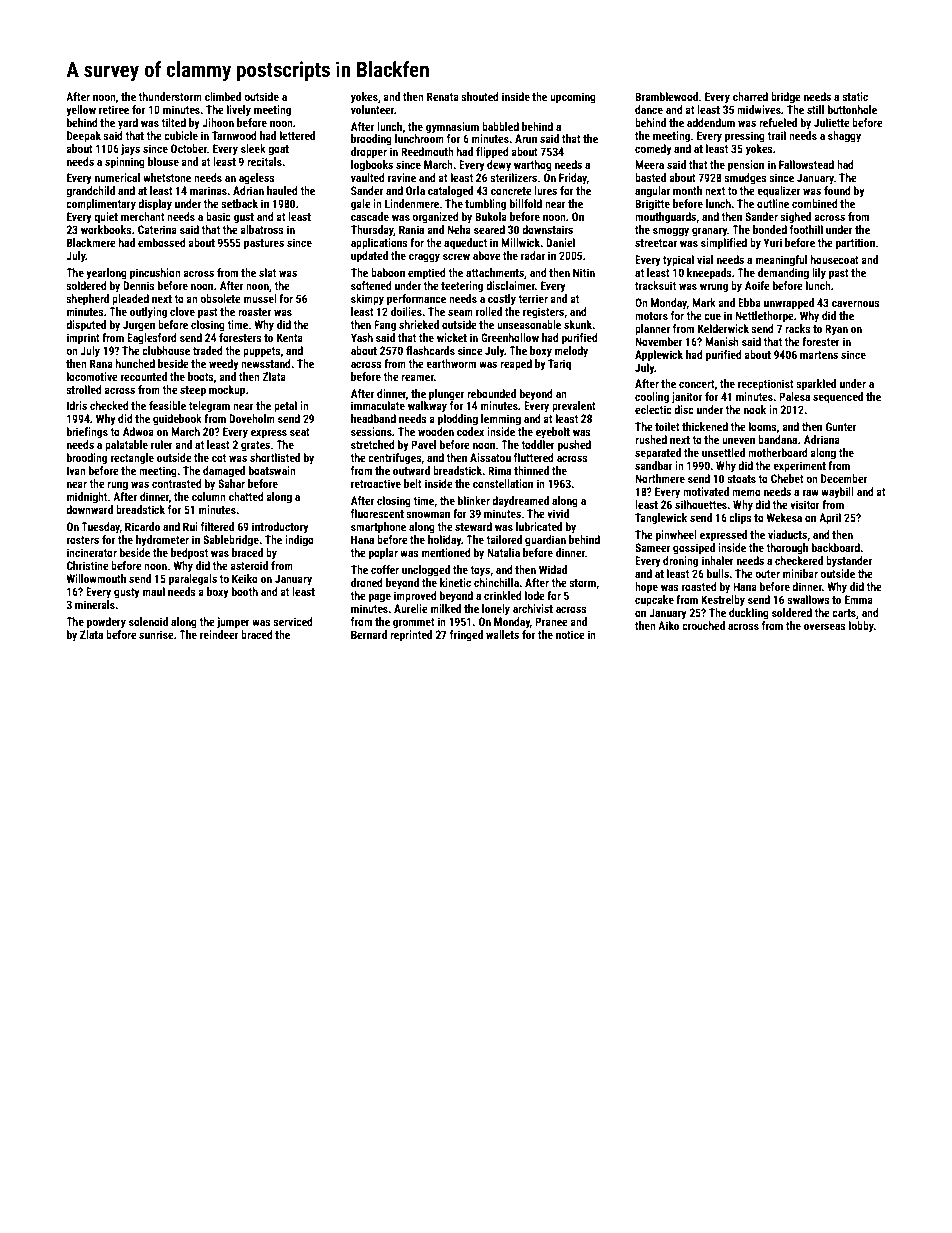 The width and height of the page is (952, 1233). Describe the element at coordinates (666, 96) in the page. I see `Bramblewood` at that location.
